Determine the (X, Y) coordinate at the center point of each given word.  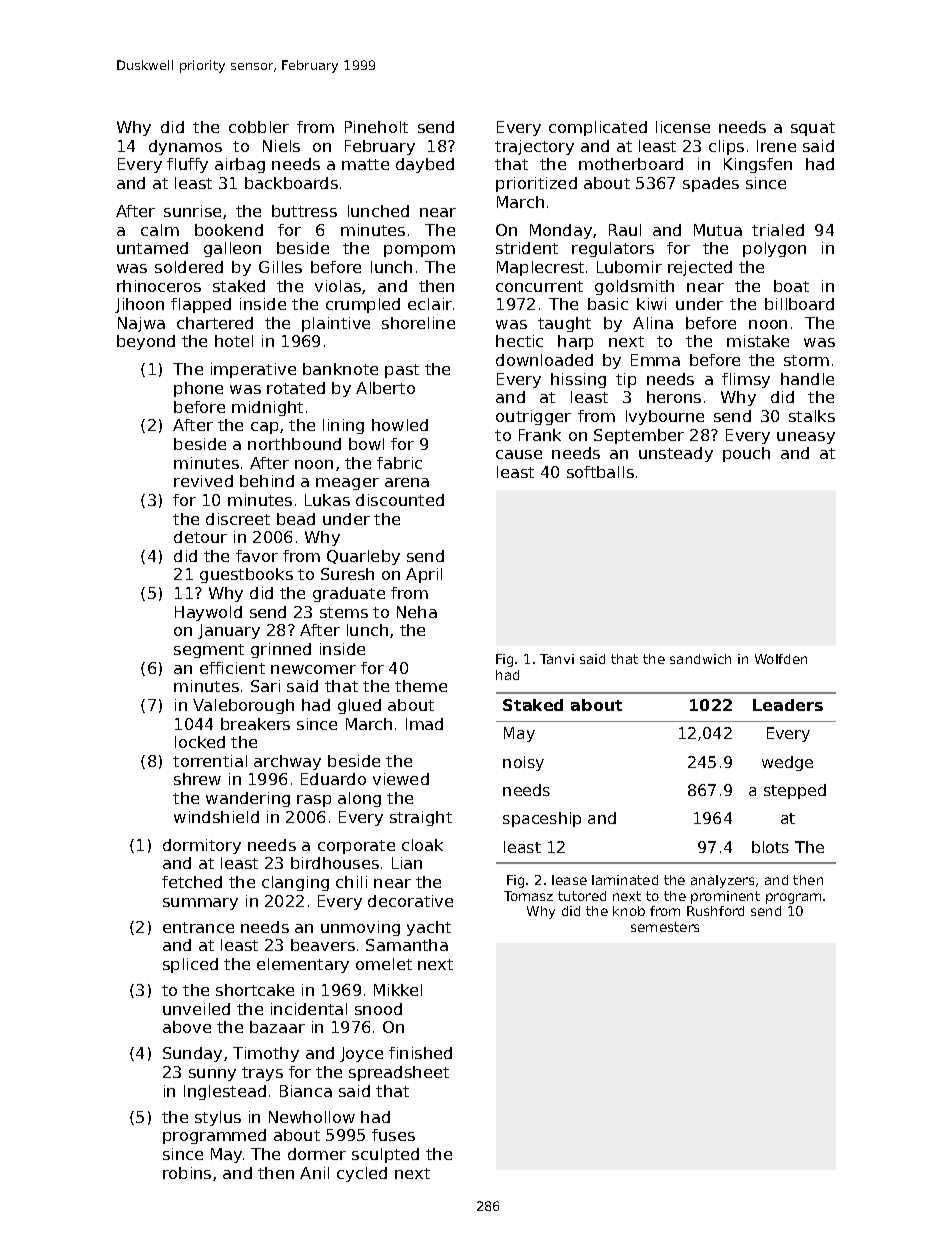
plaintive (336, 324)
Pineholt (376, 127)
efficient (232, 668)
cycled (362, 1174)
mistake (758, 341)
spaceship (542, 819)
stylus (218, 1118)
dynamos (185, 147)
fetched (192, 882)
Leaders (788, 705)
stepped (795, 791)
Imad (424, 724)
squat (813, 129)
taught (564, 324)
